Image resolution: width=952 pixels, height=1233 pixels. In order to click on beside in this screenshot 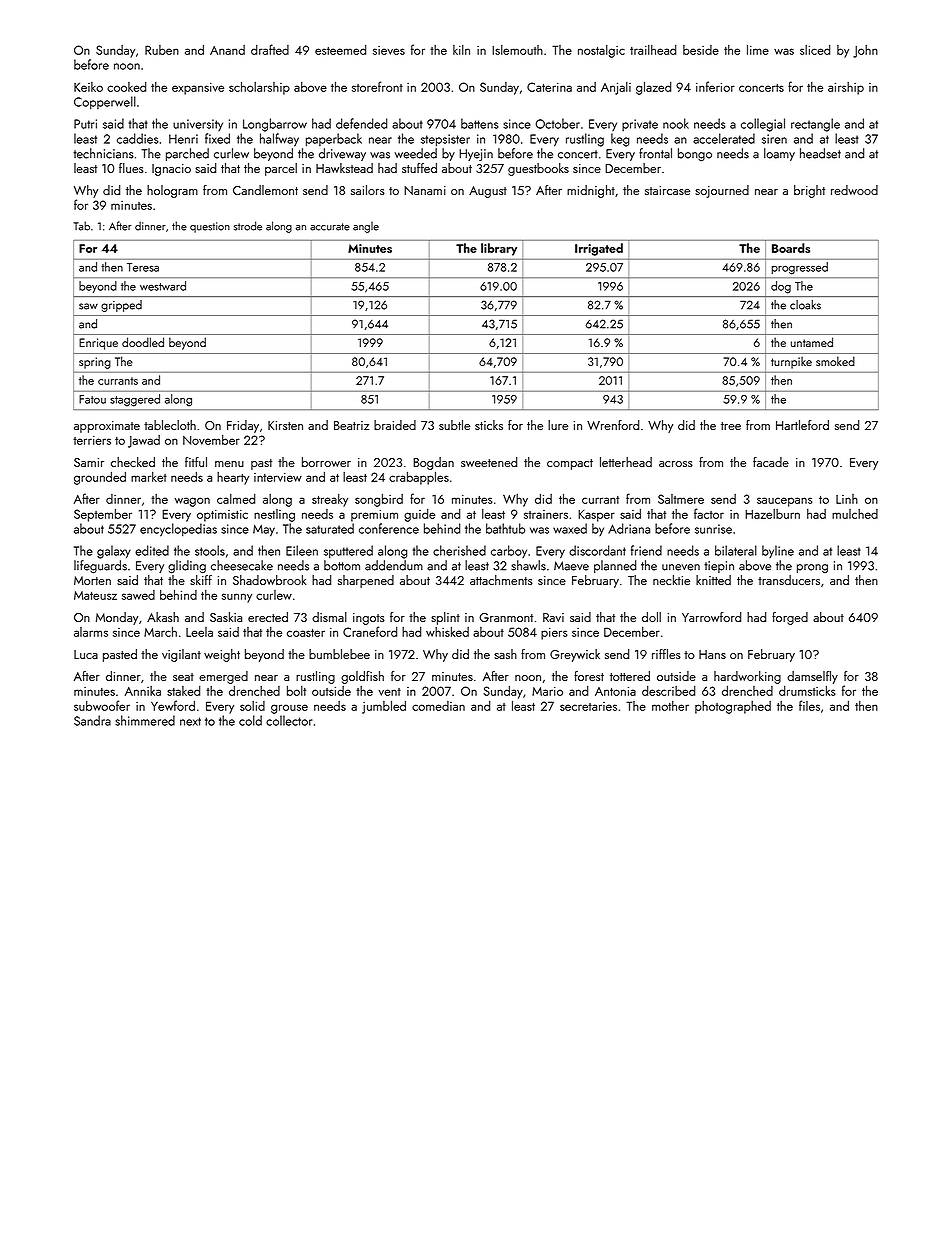, I will do `click(701, 50)`.
